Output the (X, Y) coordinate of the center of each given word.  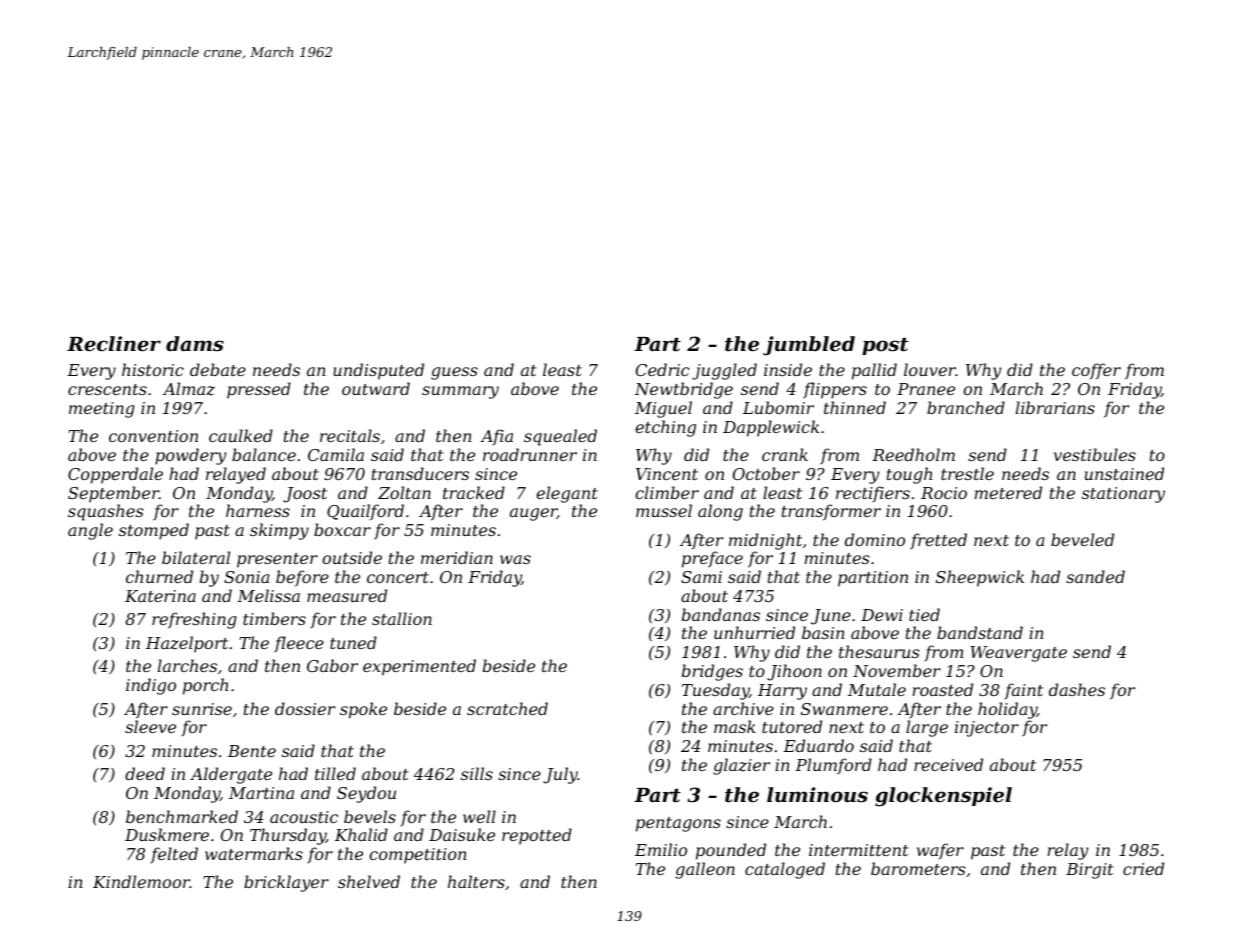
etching (665, 428)
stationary (1123, 495)
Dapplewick (771, 428)
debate (218, 369)
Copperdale (115, 475)
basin (823, 632)
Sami (701, 577)
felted (174, 855)
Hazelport (187, 644)
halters (476, 881)
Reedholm (913, 454)
